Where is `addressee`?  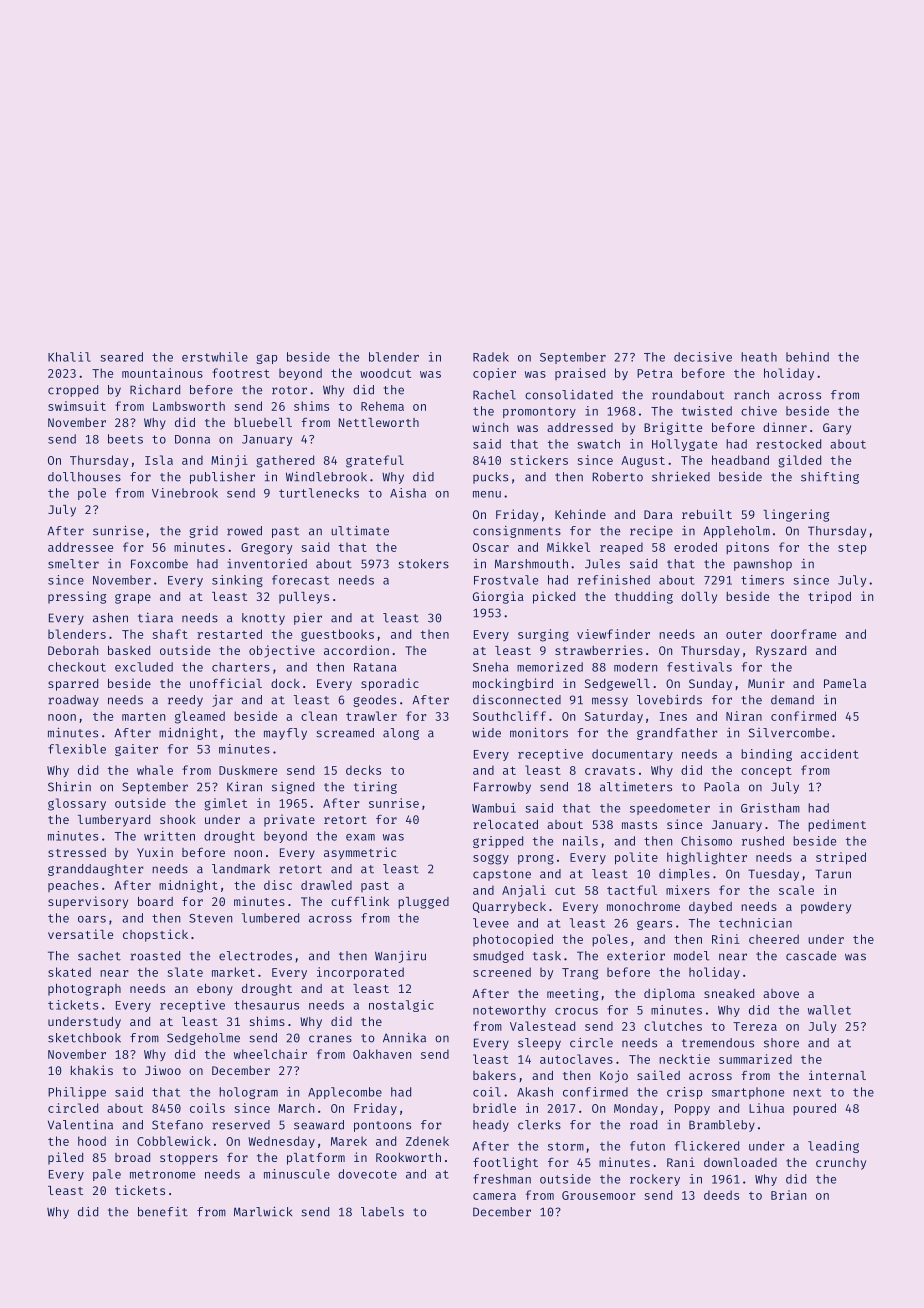 addressee is located at coordinates (80, 547).
